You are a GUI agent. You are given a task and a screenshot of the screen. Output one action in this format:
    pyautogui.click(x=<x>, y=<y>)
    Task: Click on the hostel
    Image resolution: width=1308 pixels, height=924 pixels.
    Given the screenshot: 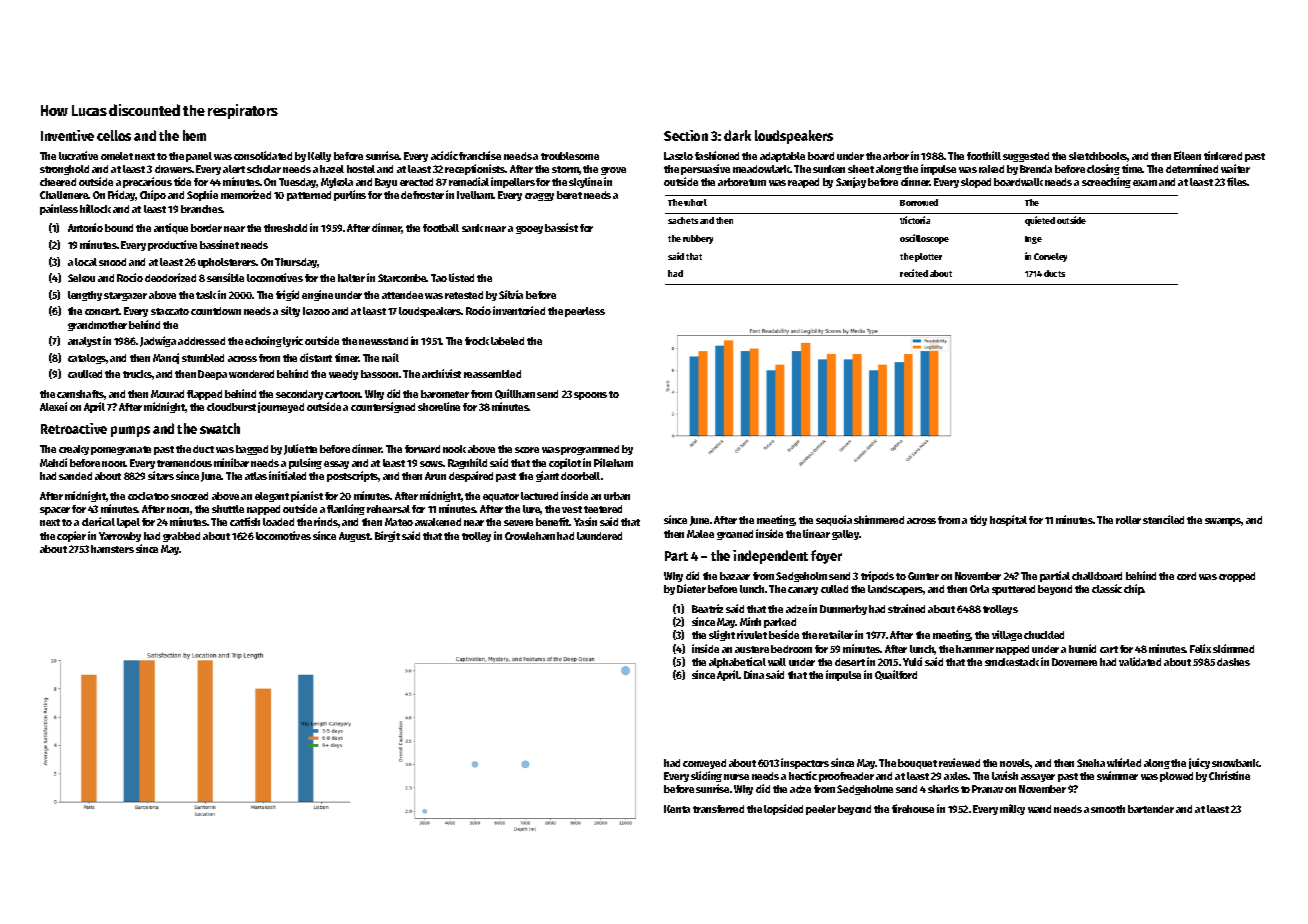 What is the action you would take?
    pyautogui.click(x=361, y=169)
